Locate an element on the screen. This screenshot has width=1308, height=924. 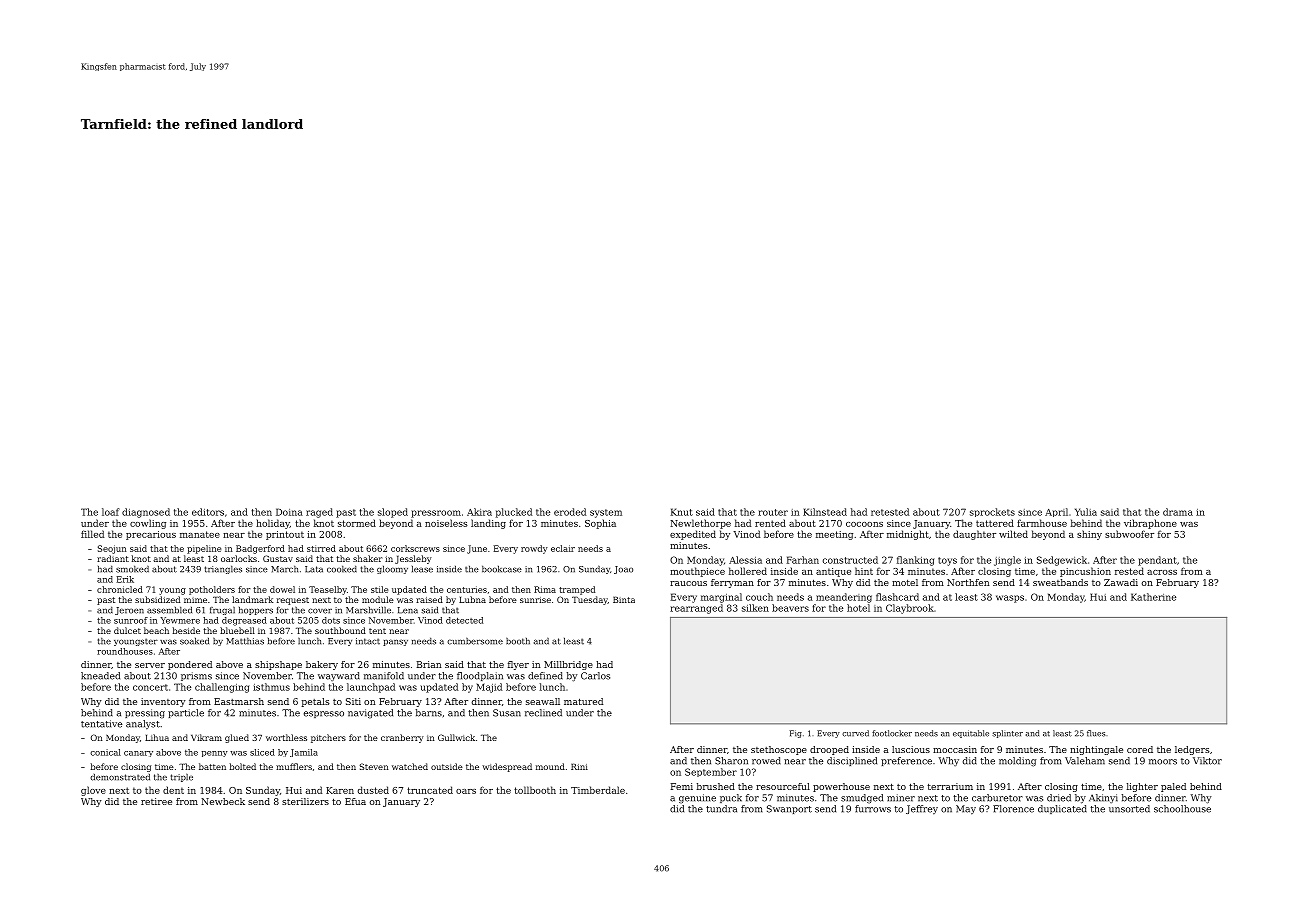
Katherine is located at coordinates (1153, 597).
